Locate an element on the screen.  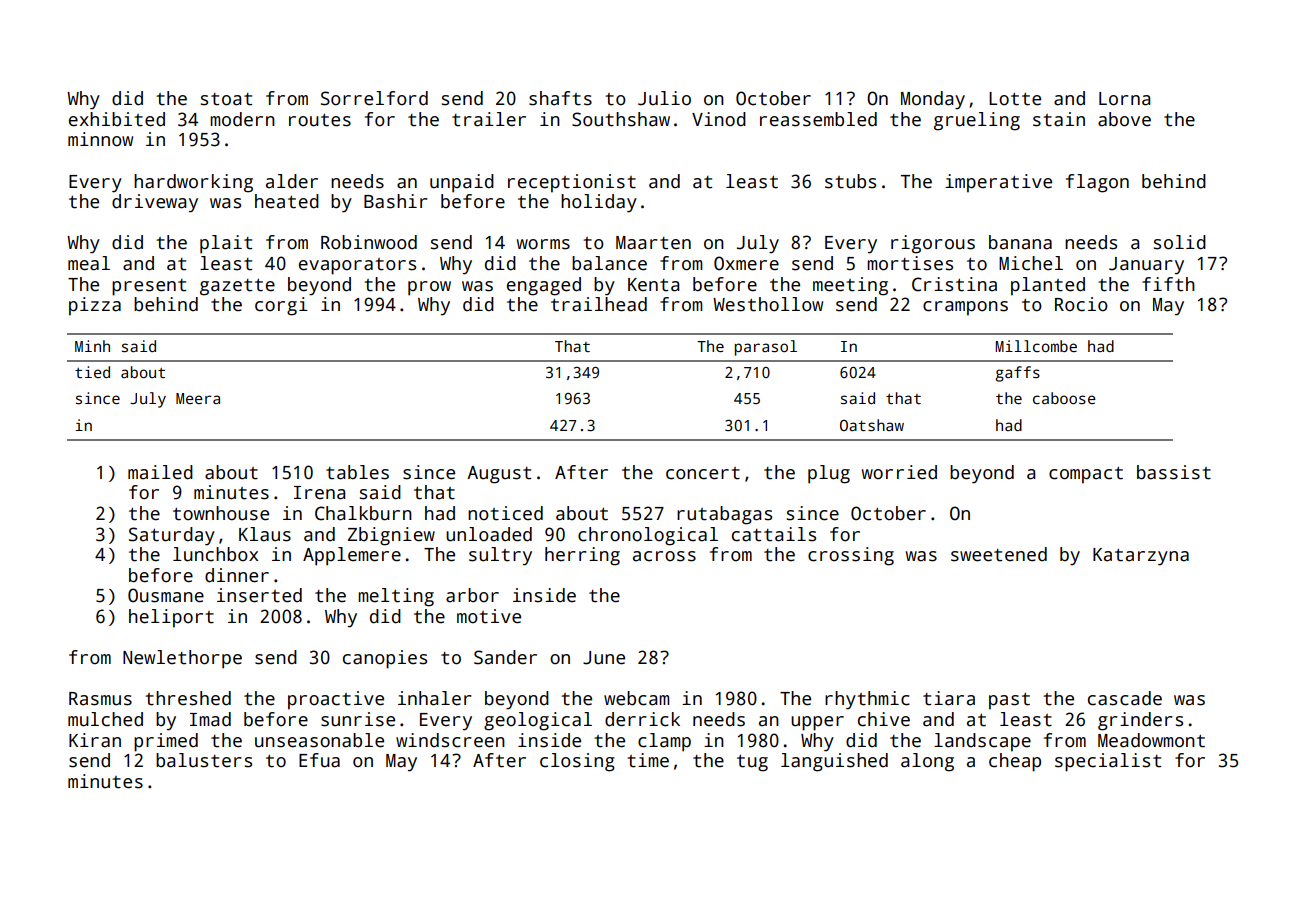
across is located at coordinates (664, 556).
